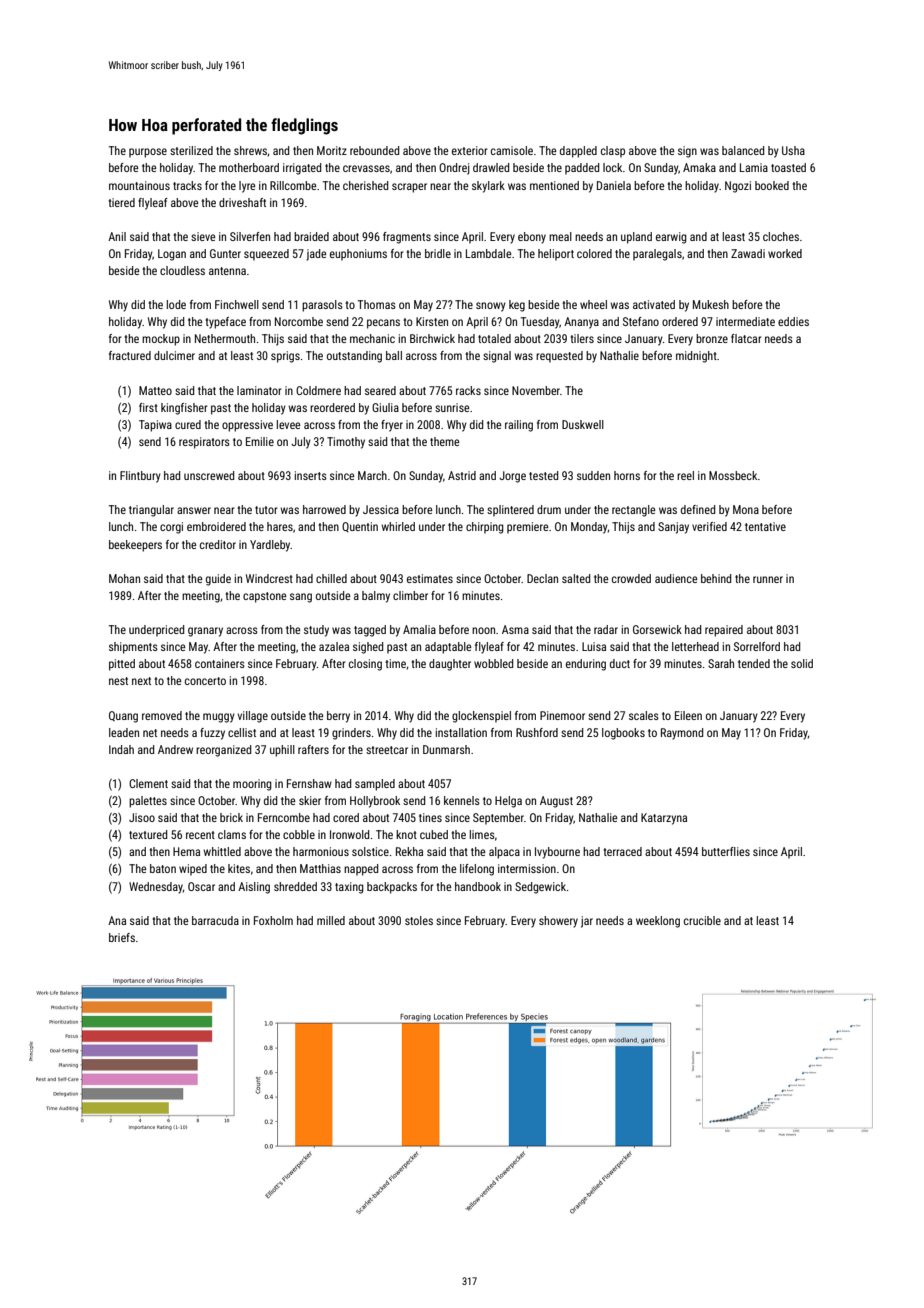 This image has height=1308, width=924. What do you see at coordinates (419, 920) in the image?
I see `stoles` at bounding box center [419, 920].
